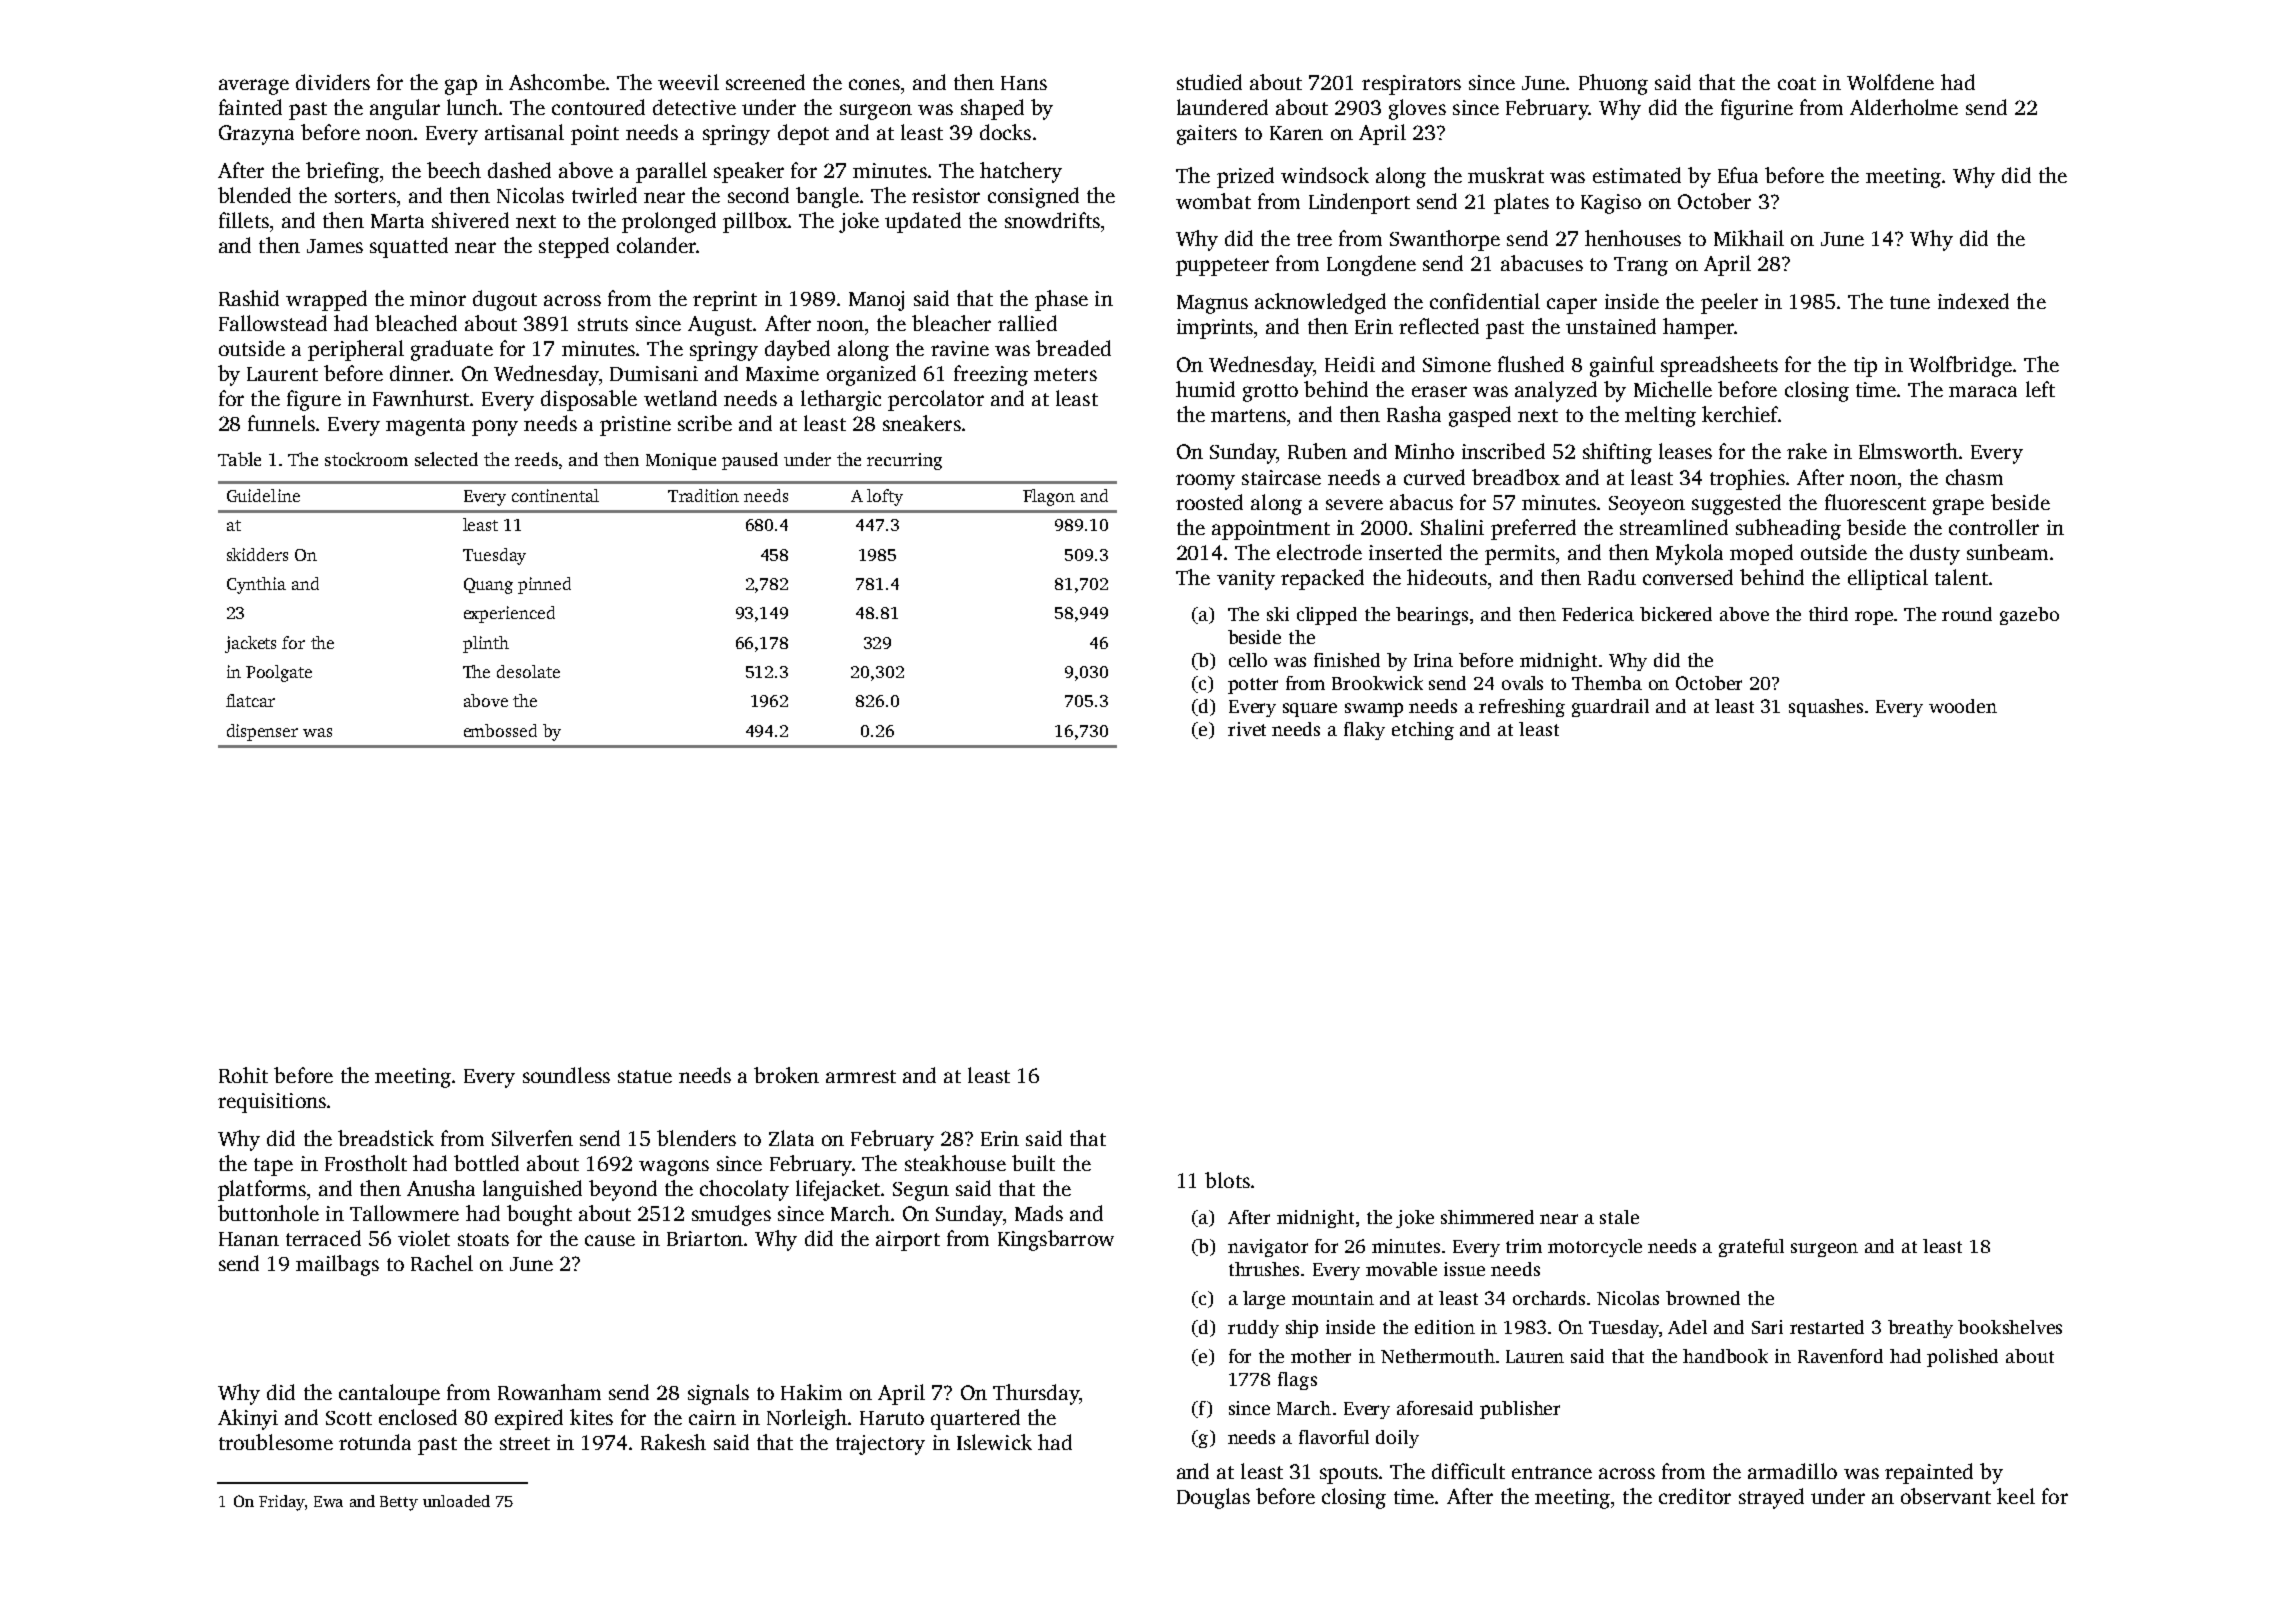 The width and height of the screenshot is (2292, 1620). I want to click on strayed, so click(1771, 1498).
